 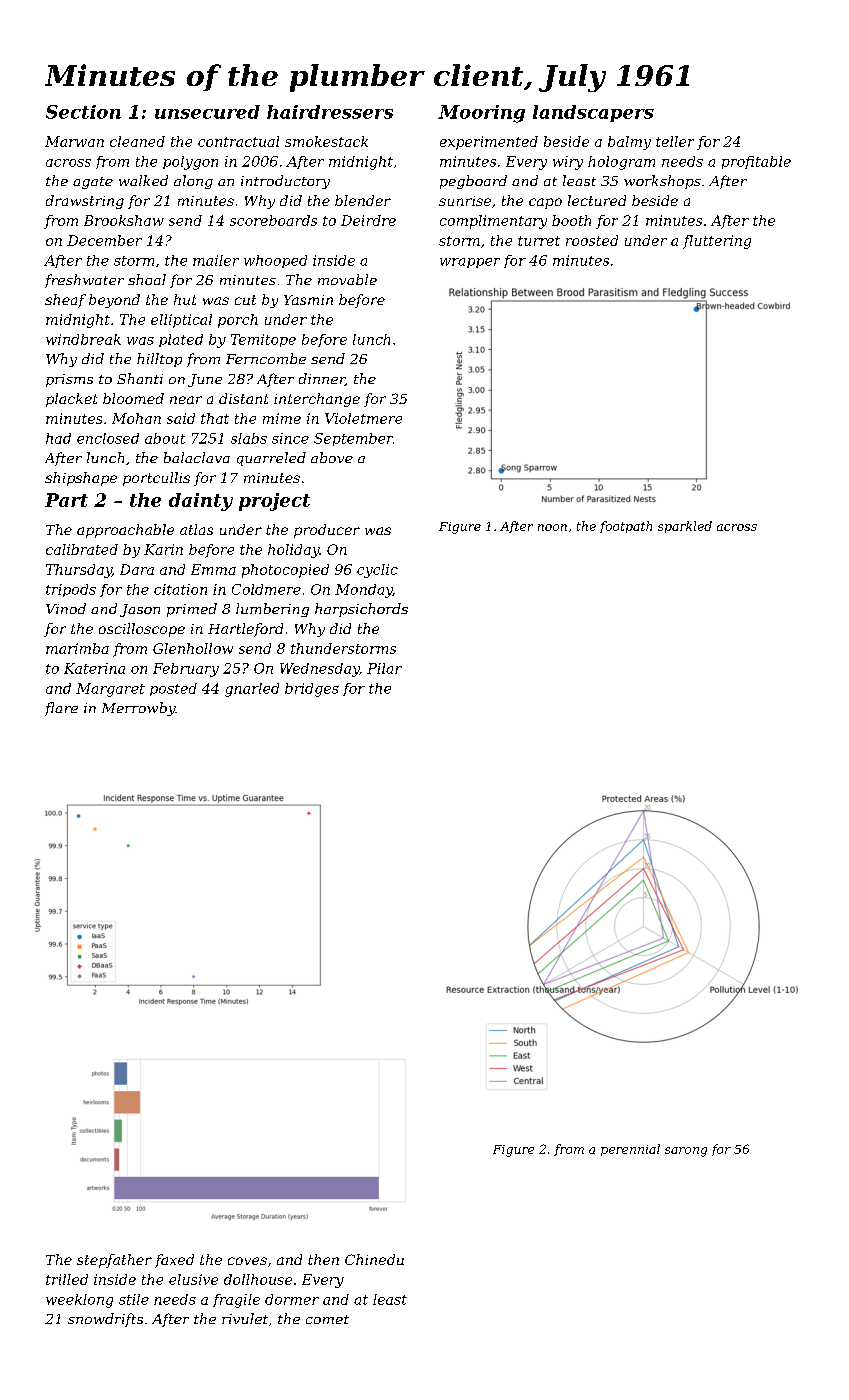 What do you see at coordinates (592, 240) in the screenshot?
I see `roosted` at bounding box center [592, 240].
